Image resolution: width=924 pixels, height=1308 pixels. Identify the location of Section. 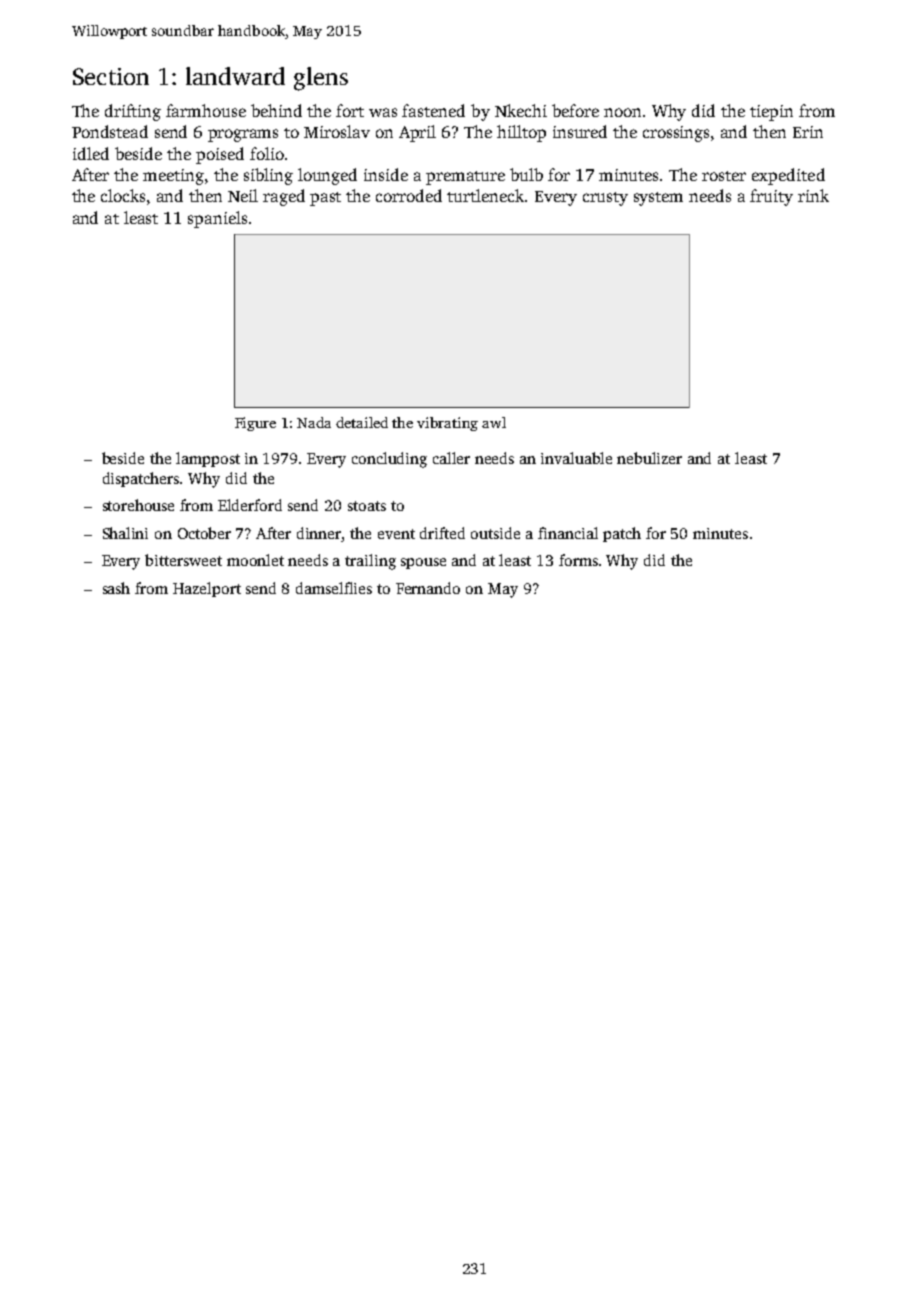
(111, 76).
